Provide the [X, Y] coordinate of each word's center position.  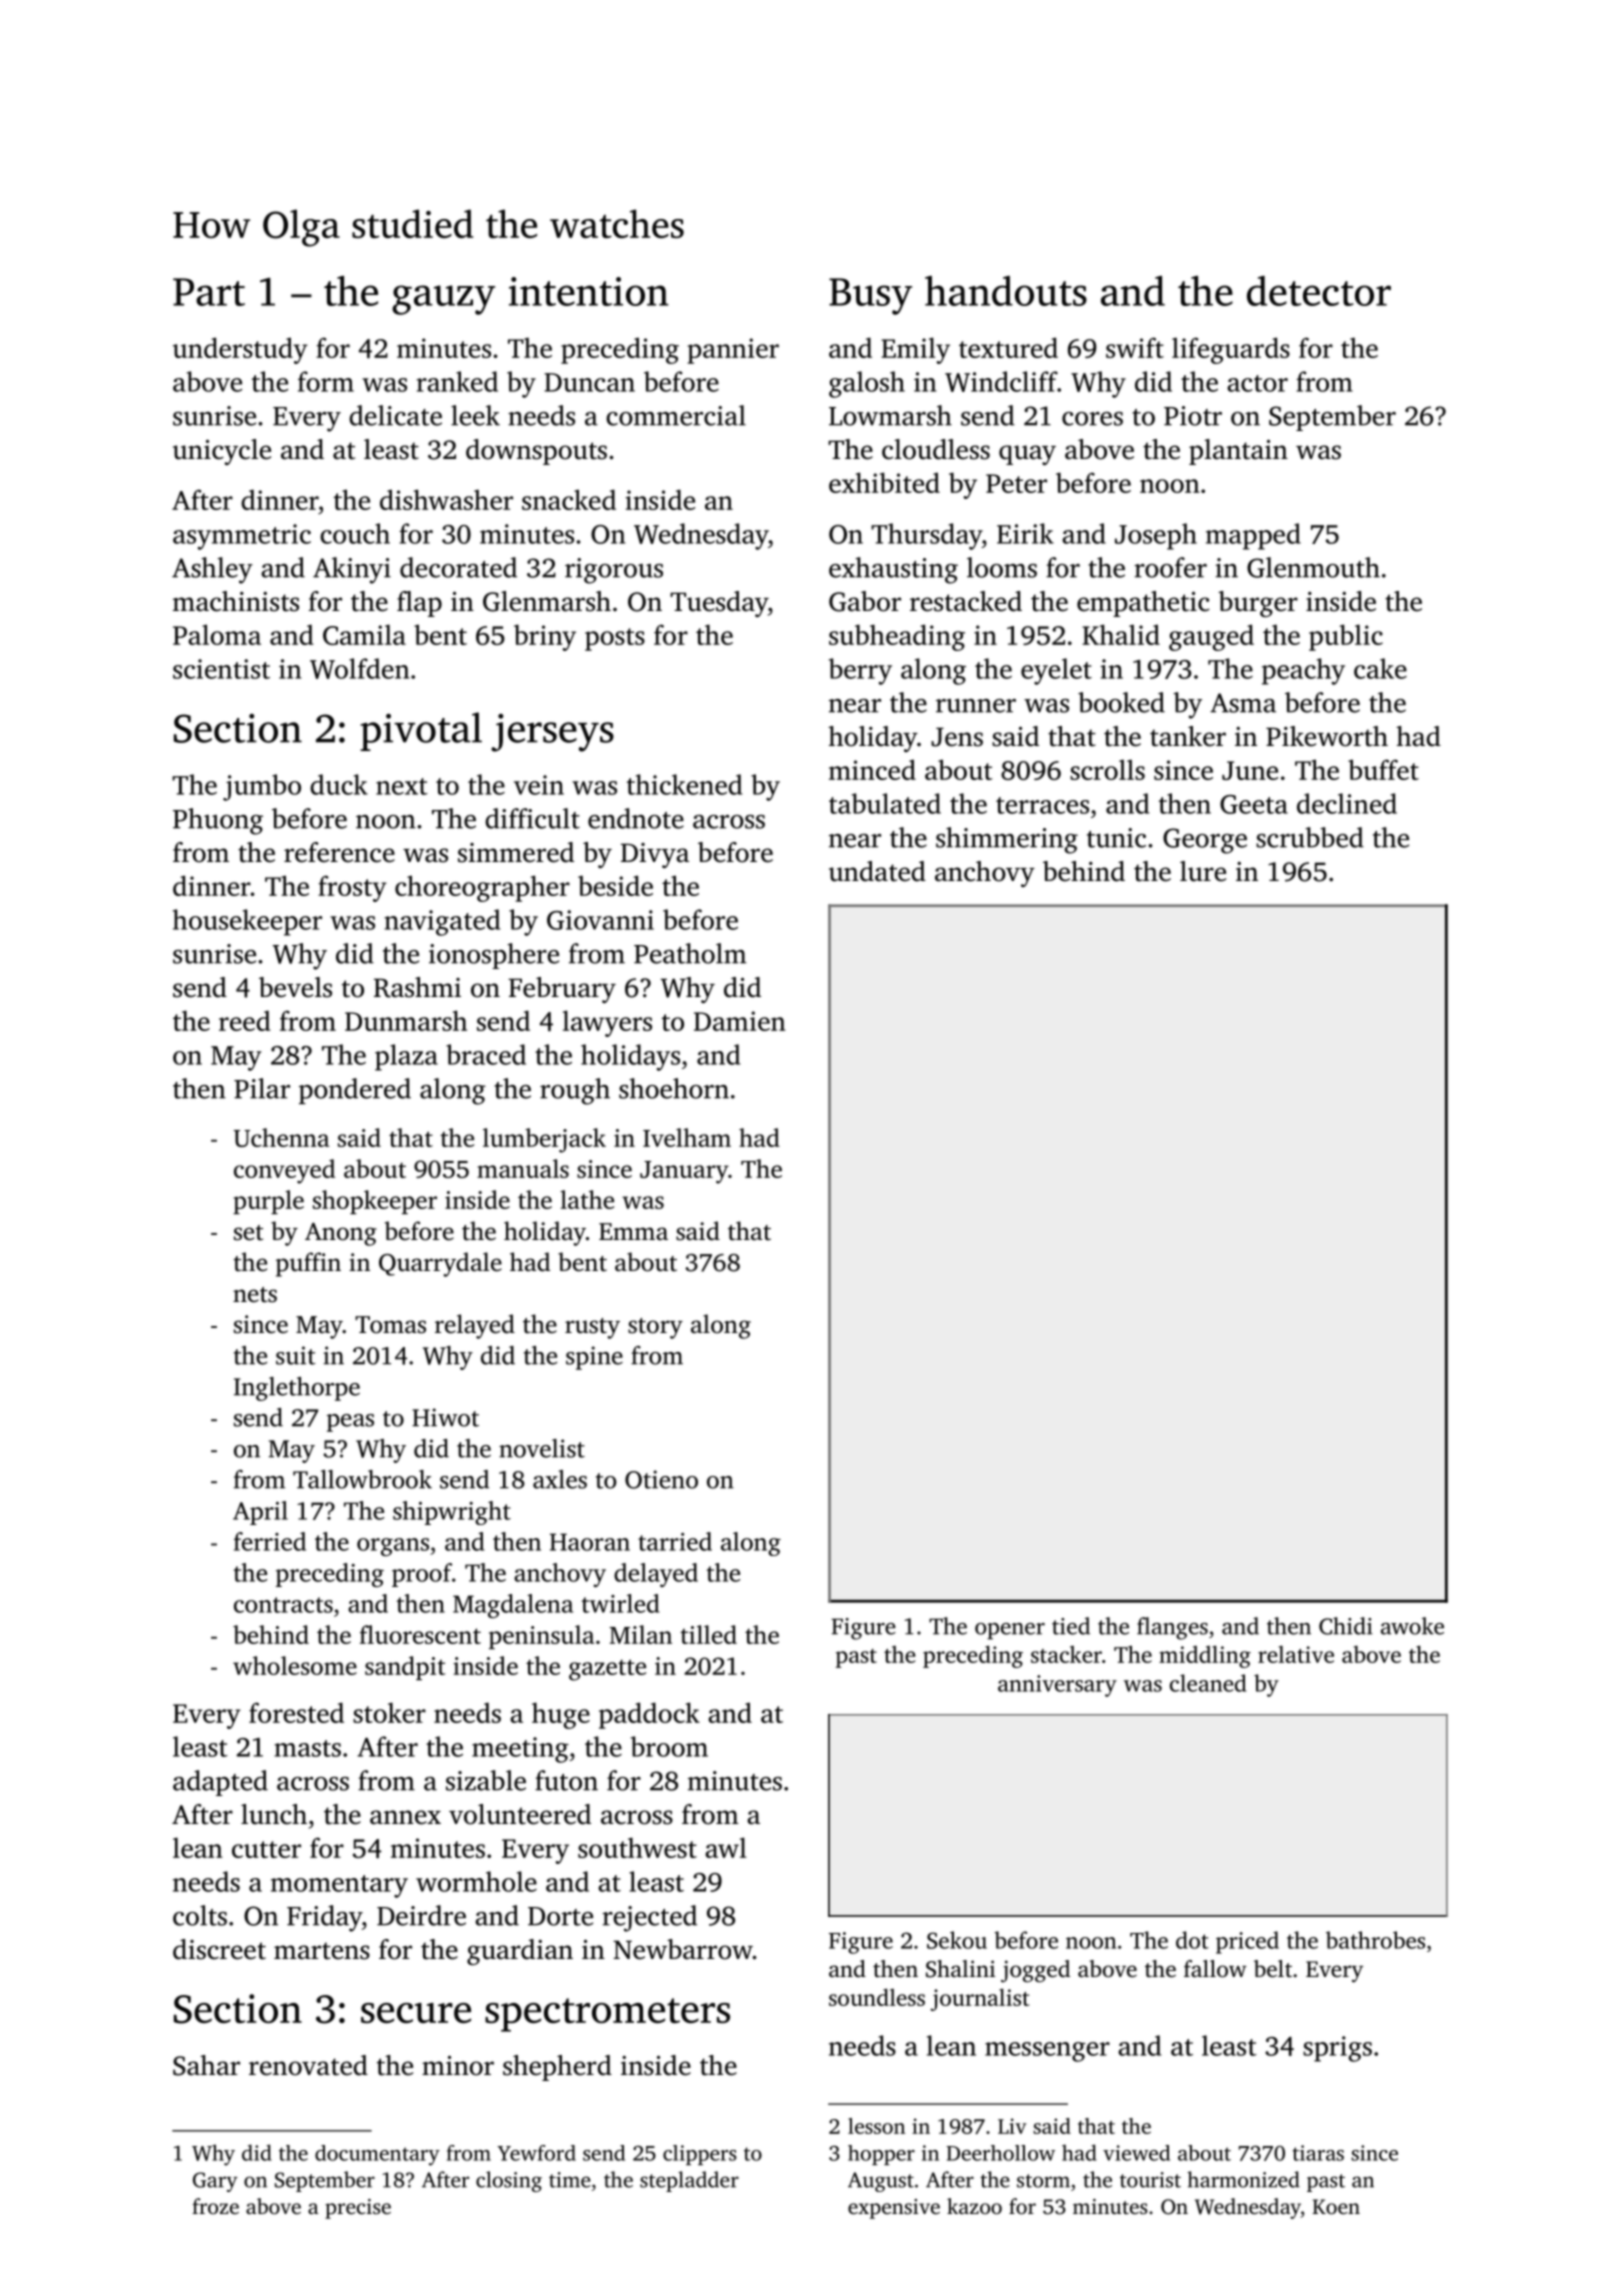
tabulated [885, 803]
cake [1380, 668]
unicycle [222, 452]
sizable [486, 1780]
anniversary [1057, 1686]
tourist [1150, 2180]
